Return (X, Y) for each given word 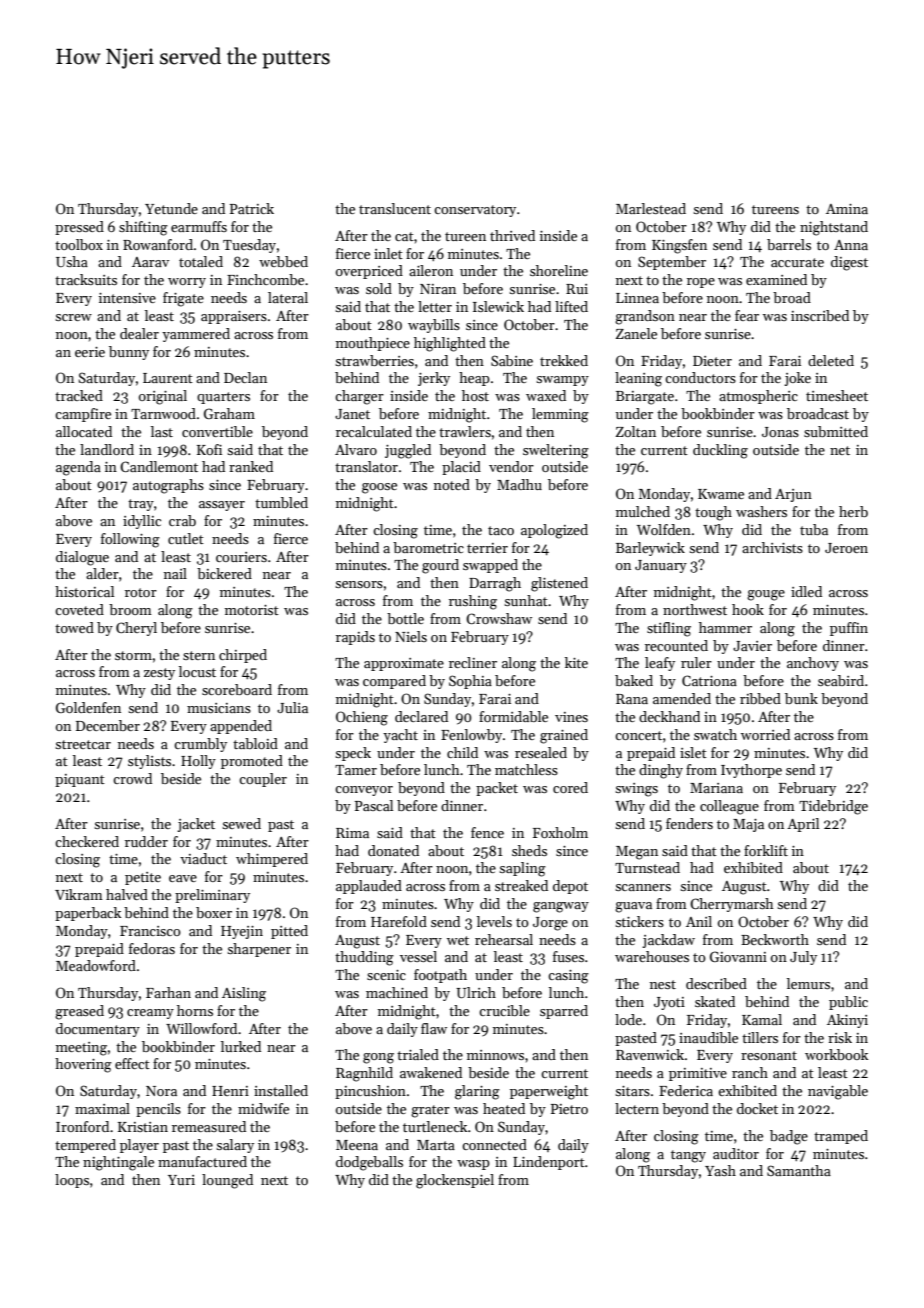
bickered (224, 573)
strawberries (375, 360)
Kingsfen (679, 246)
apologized (554, 531)
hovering (83, 1065)
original (163, 397)
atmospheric (758, 397)
